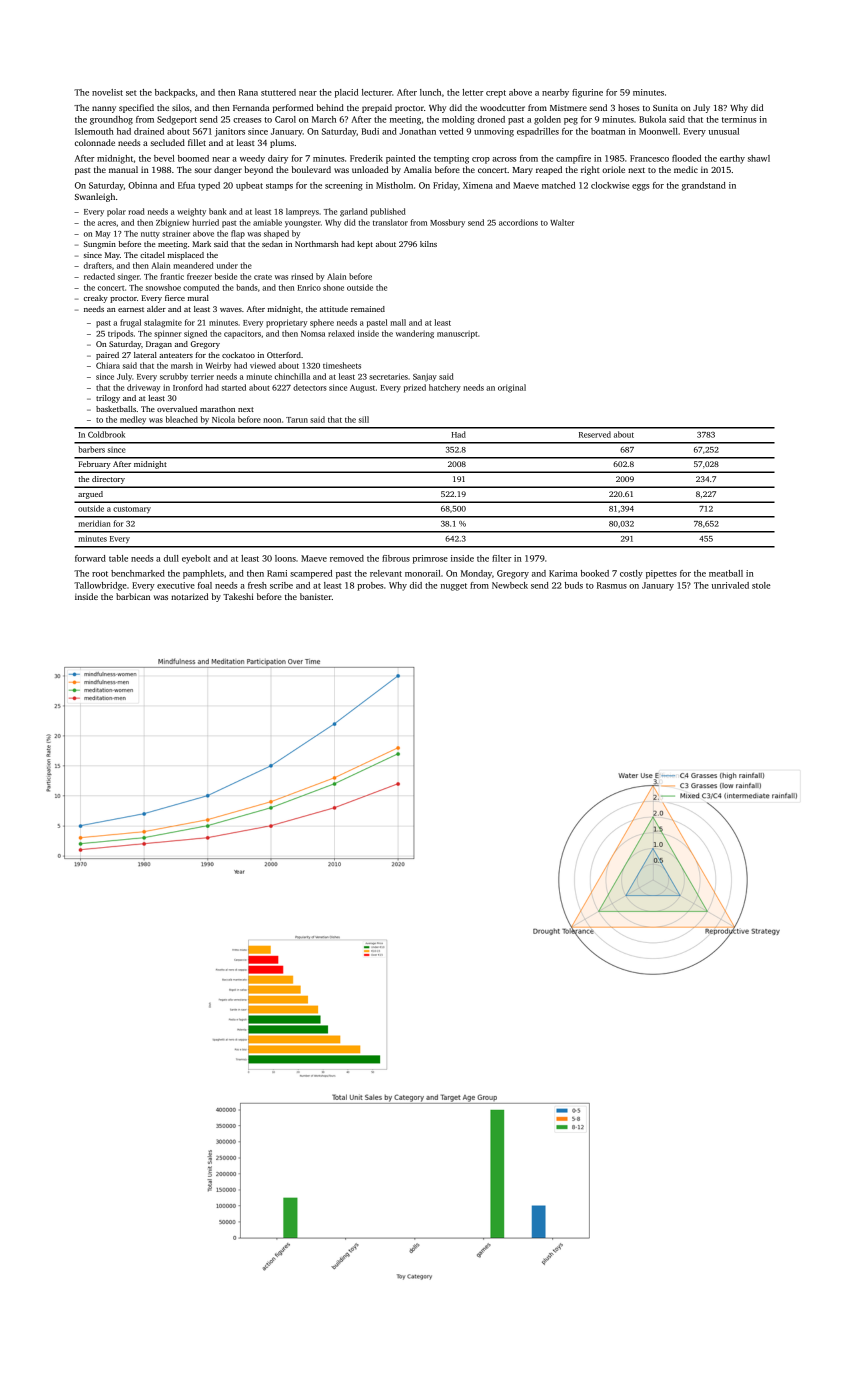  Describe the element at coordinates (613, 169) in the document. I see `oriole` at that location.
